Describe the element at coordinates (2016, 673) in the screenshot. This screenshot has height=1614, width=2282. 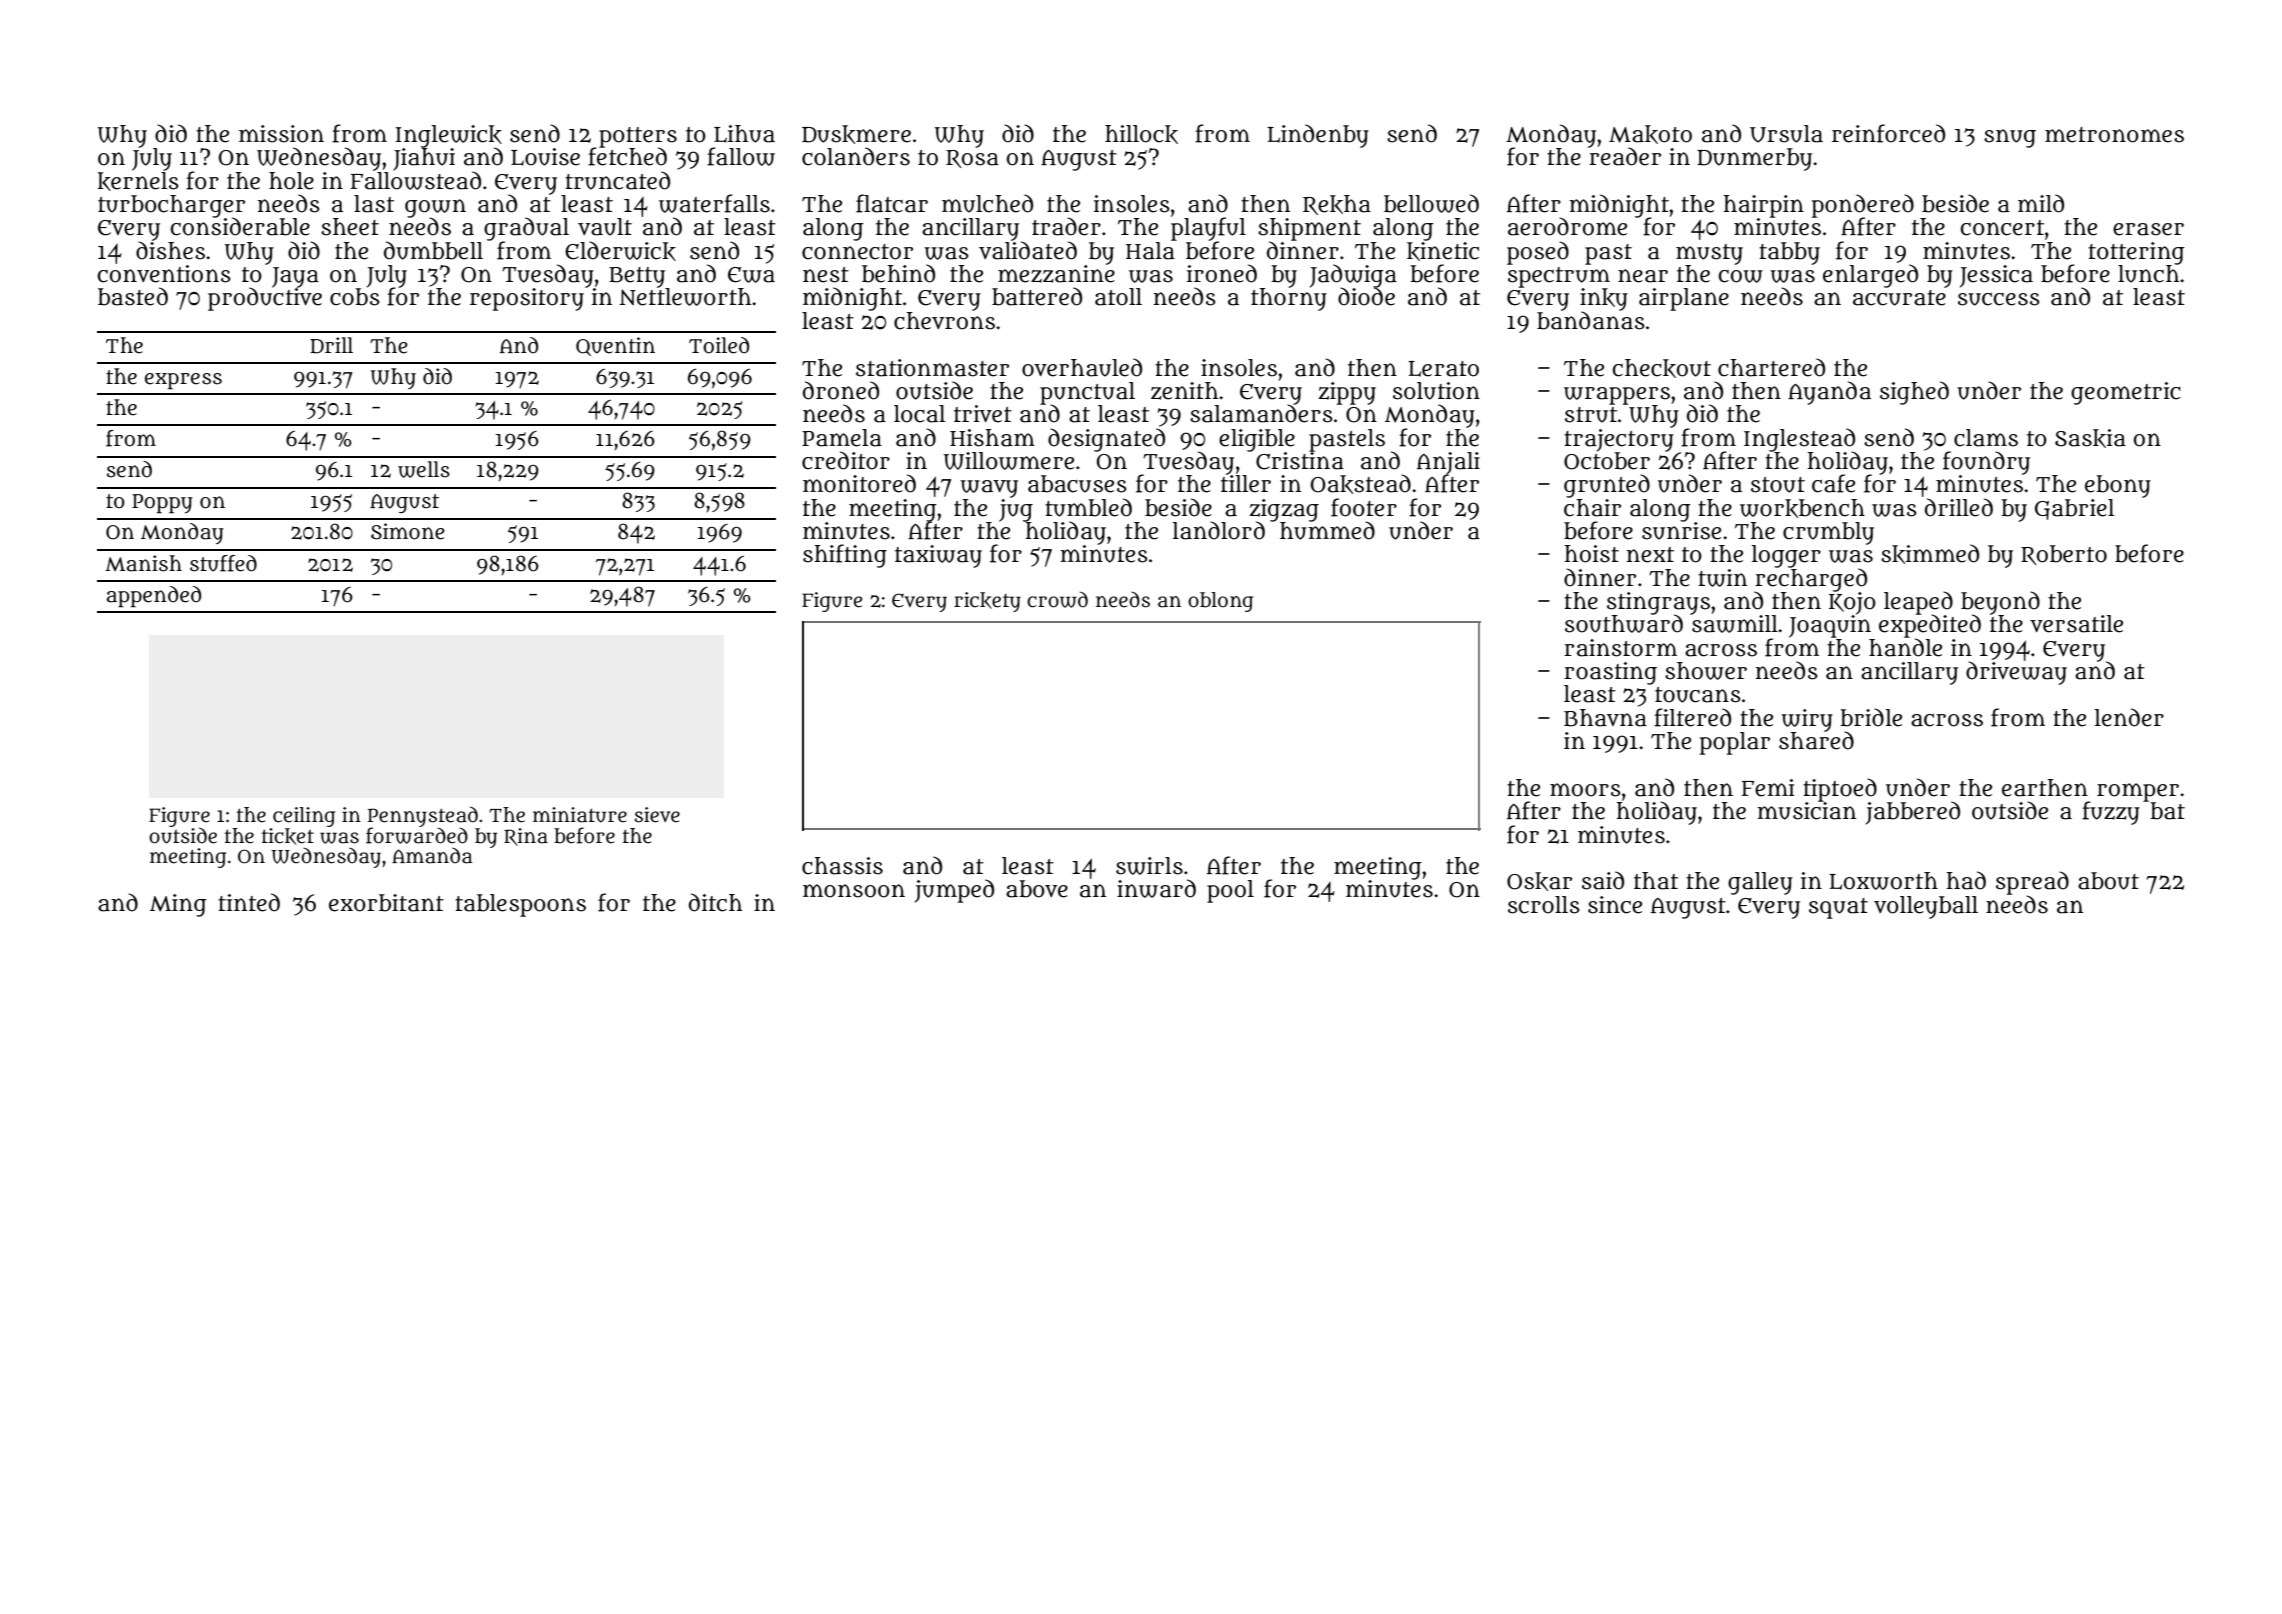
I see `driveway` at that location.
